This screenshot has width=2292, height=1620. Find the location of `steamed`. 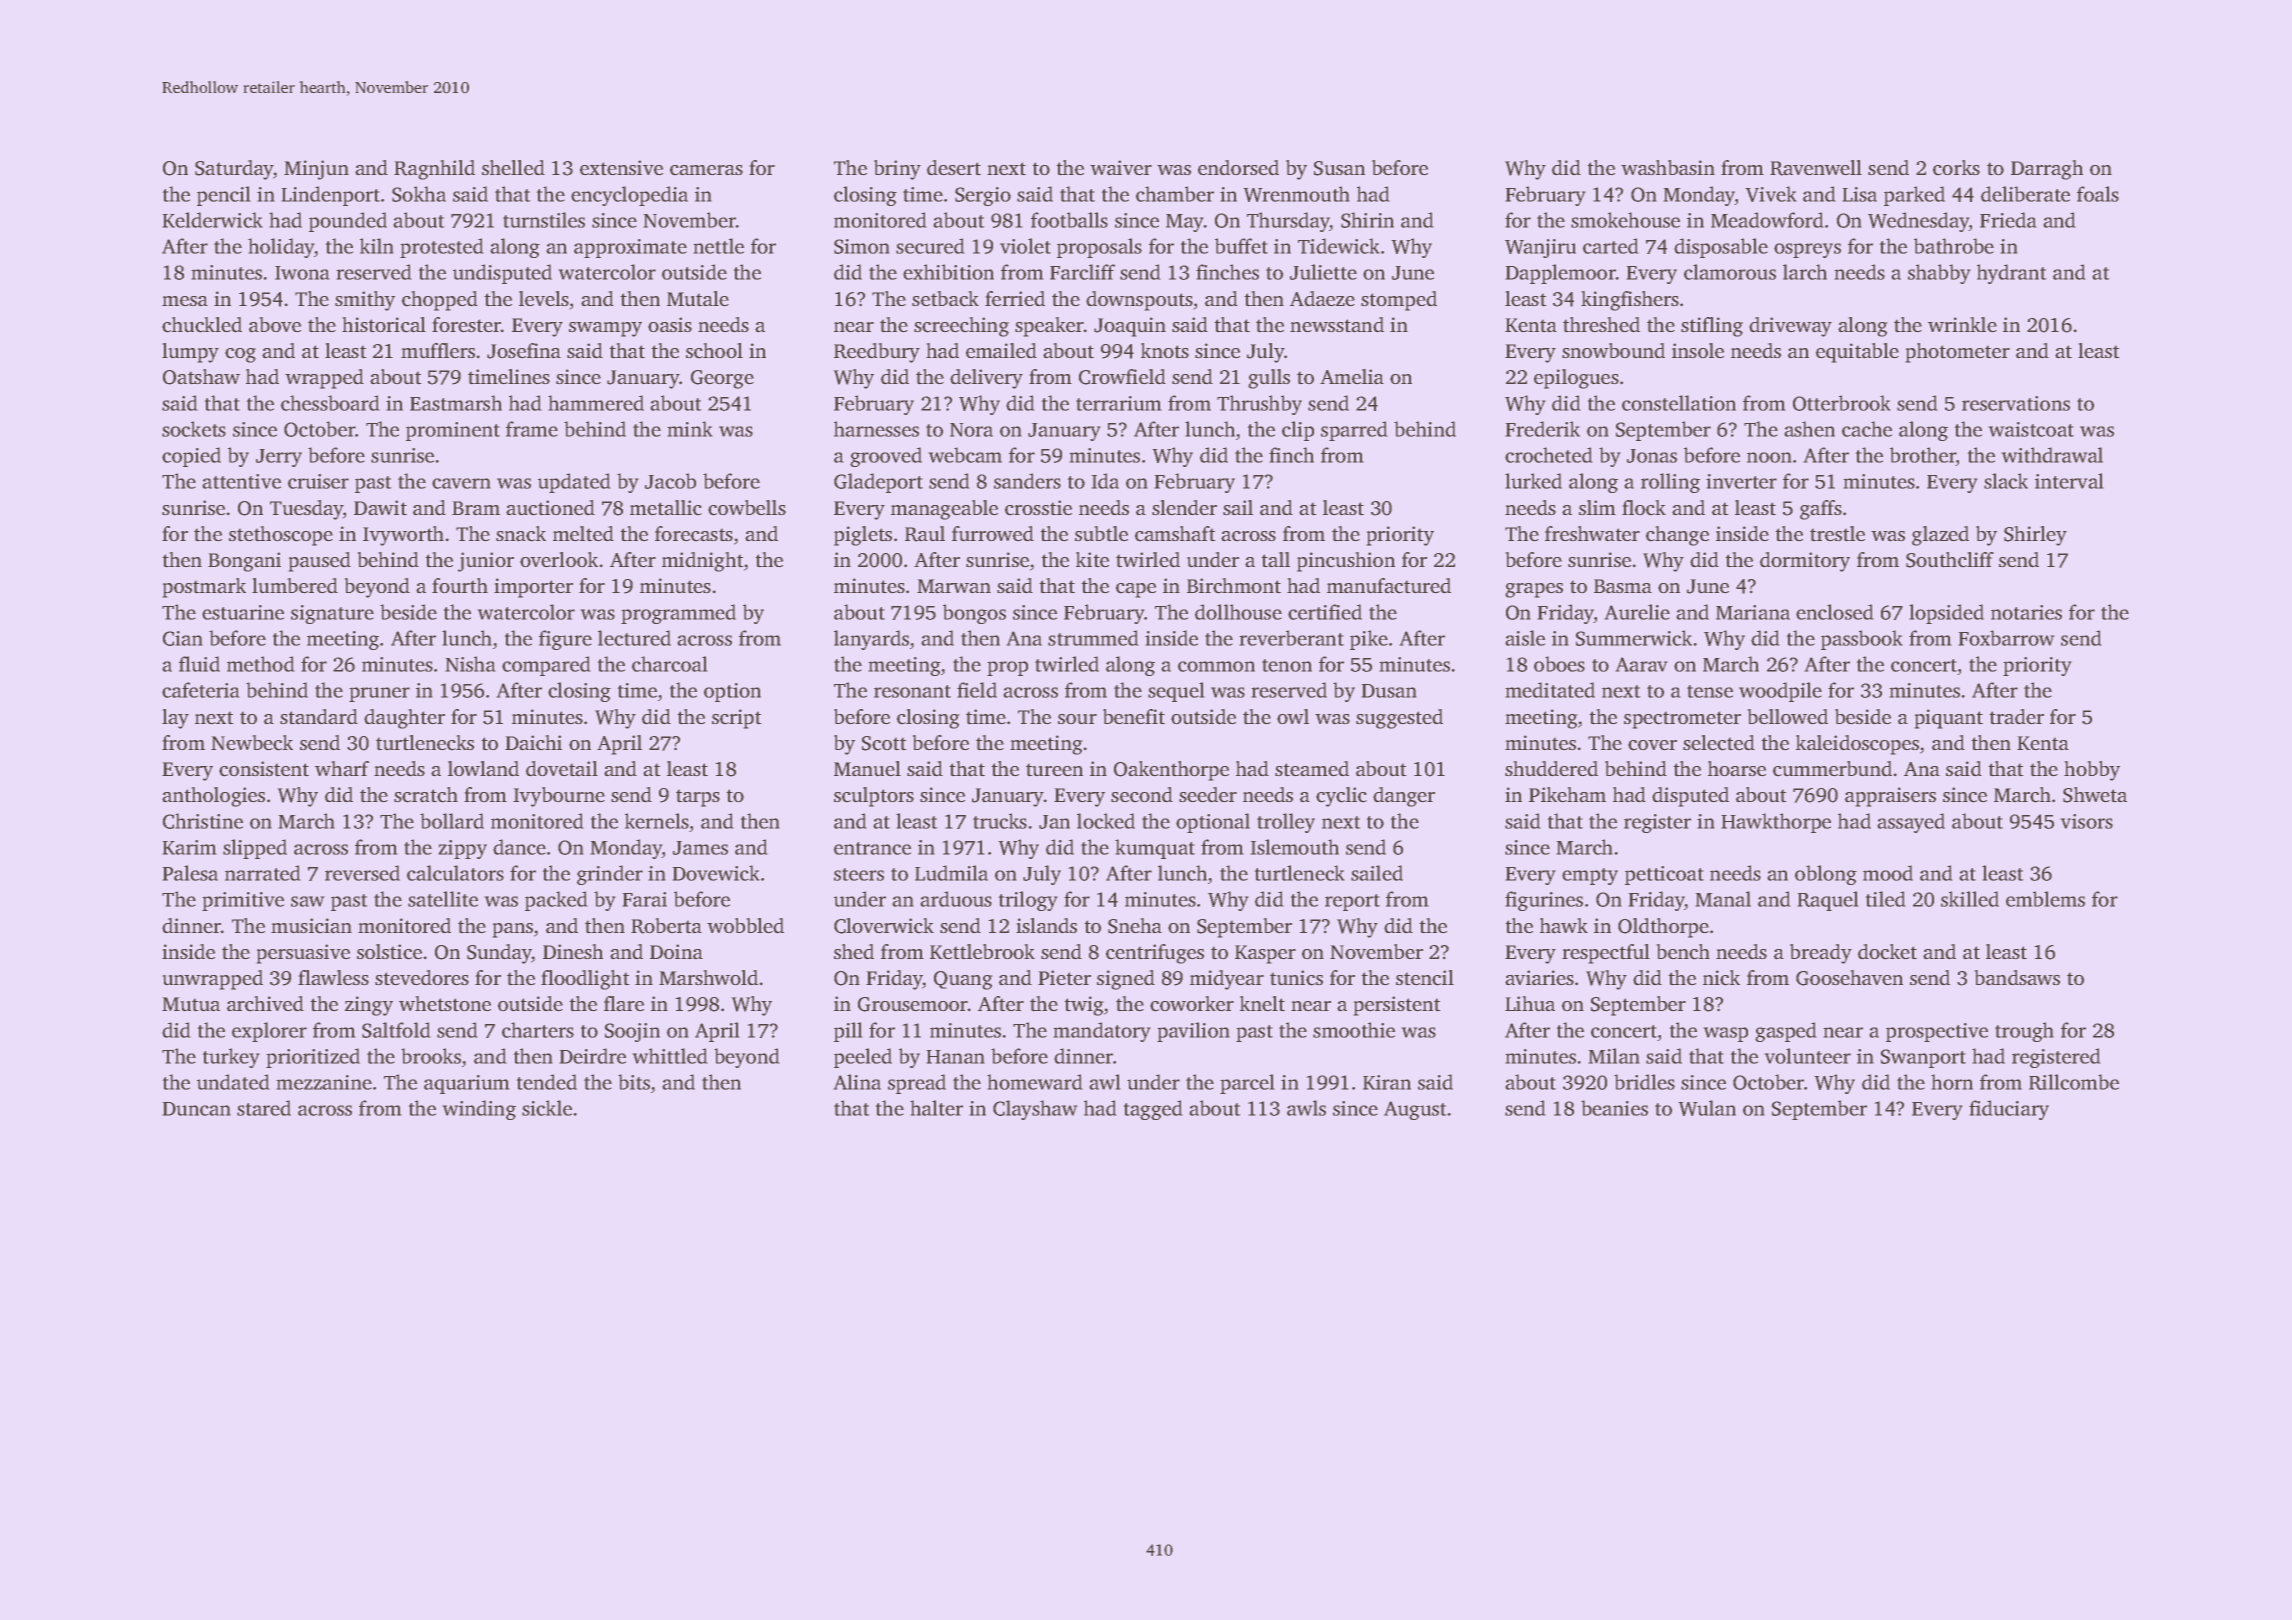

steamed is located at coordinates (1312, 768).
